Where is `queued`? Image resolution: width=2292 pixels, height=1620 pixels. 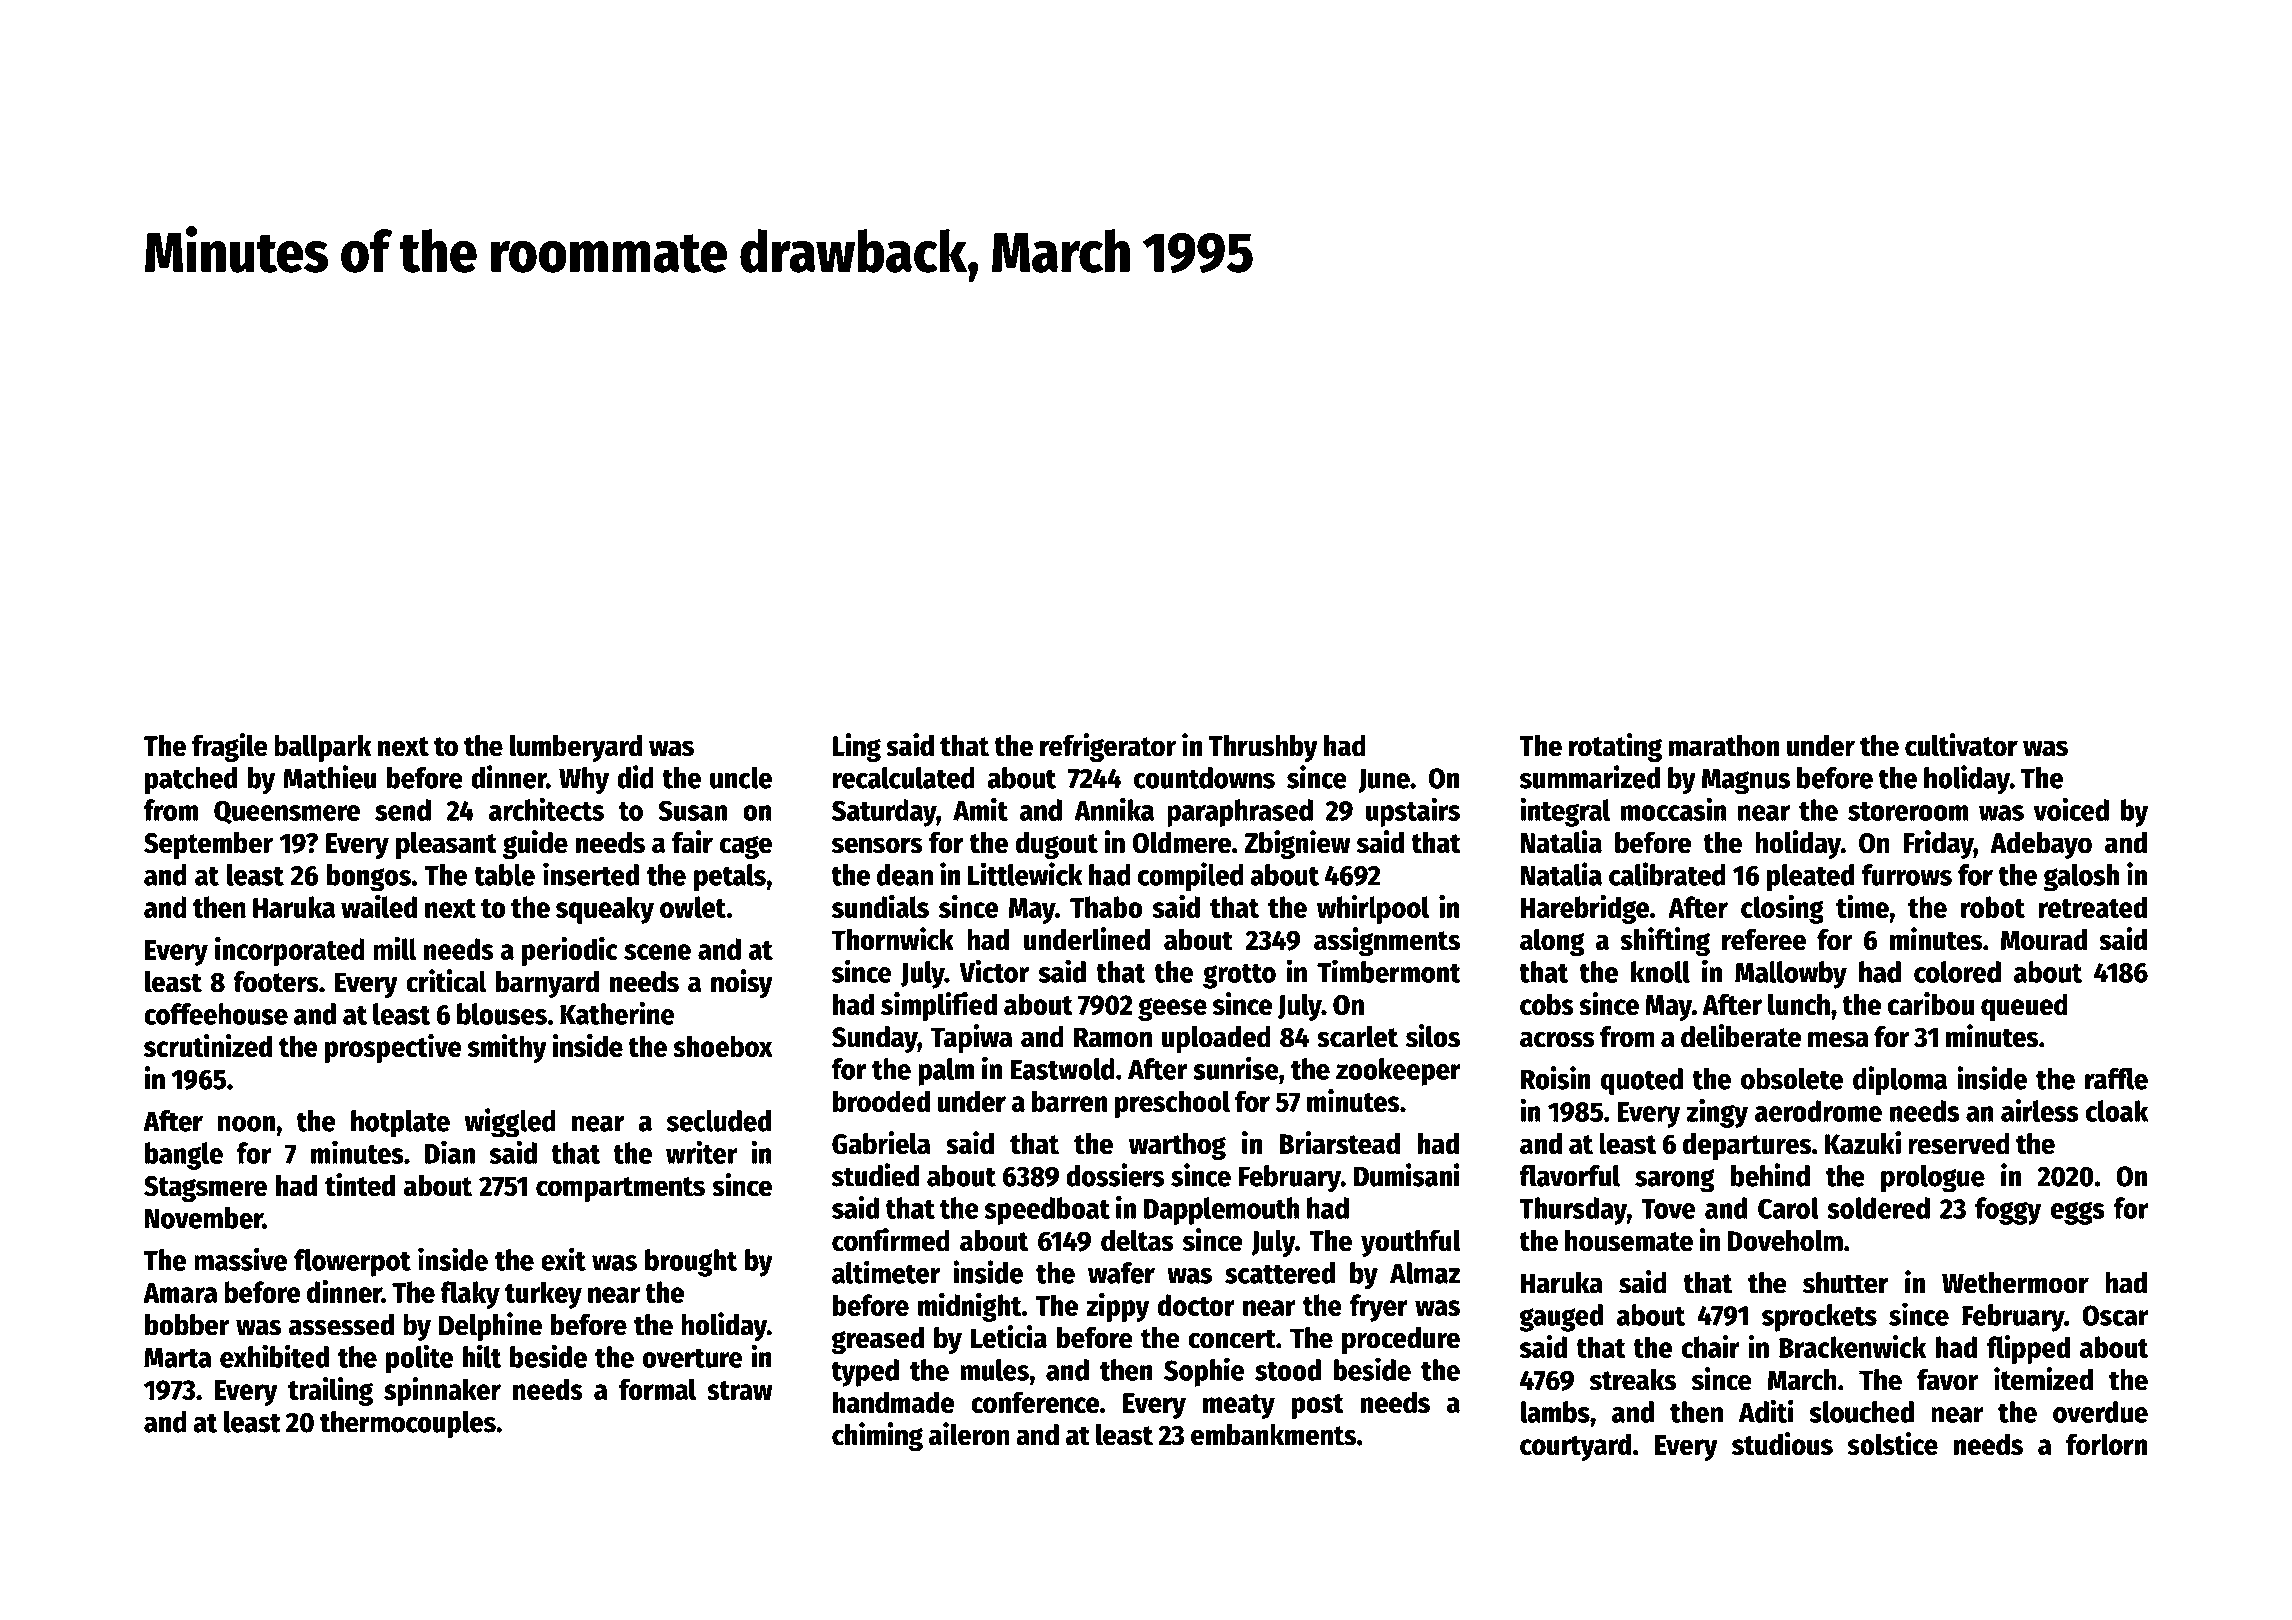
queued is located at coordinates (2024, 1007).
